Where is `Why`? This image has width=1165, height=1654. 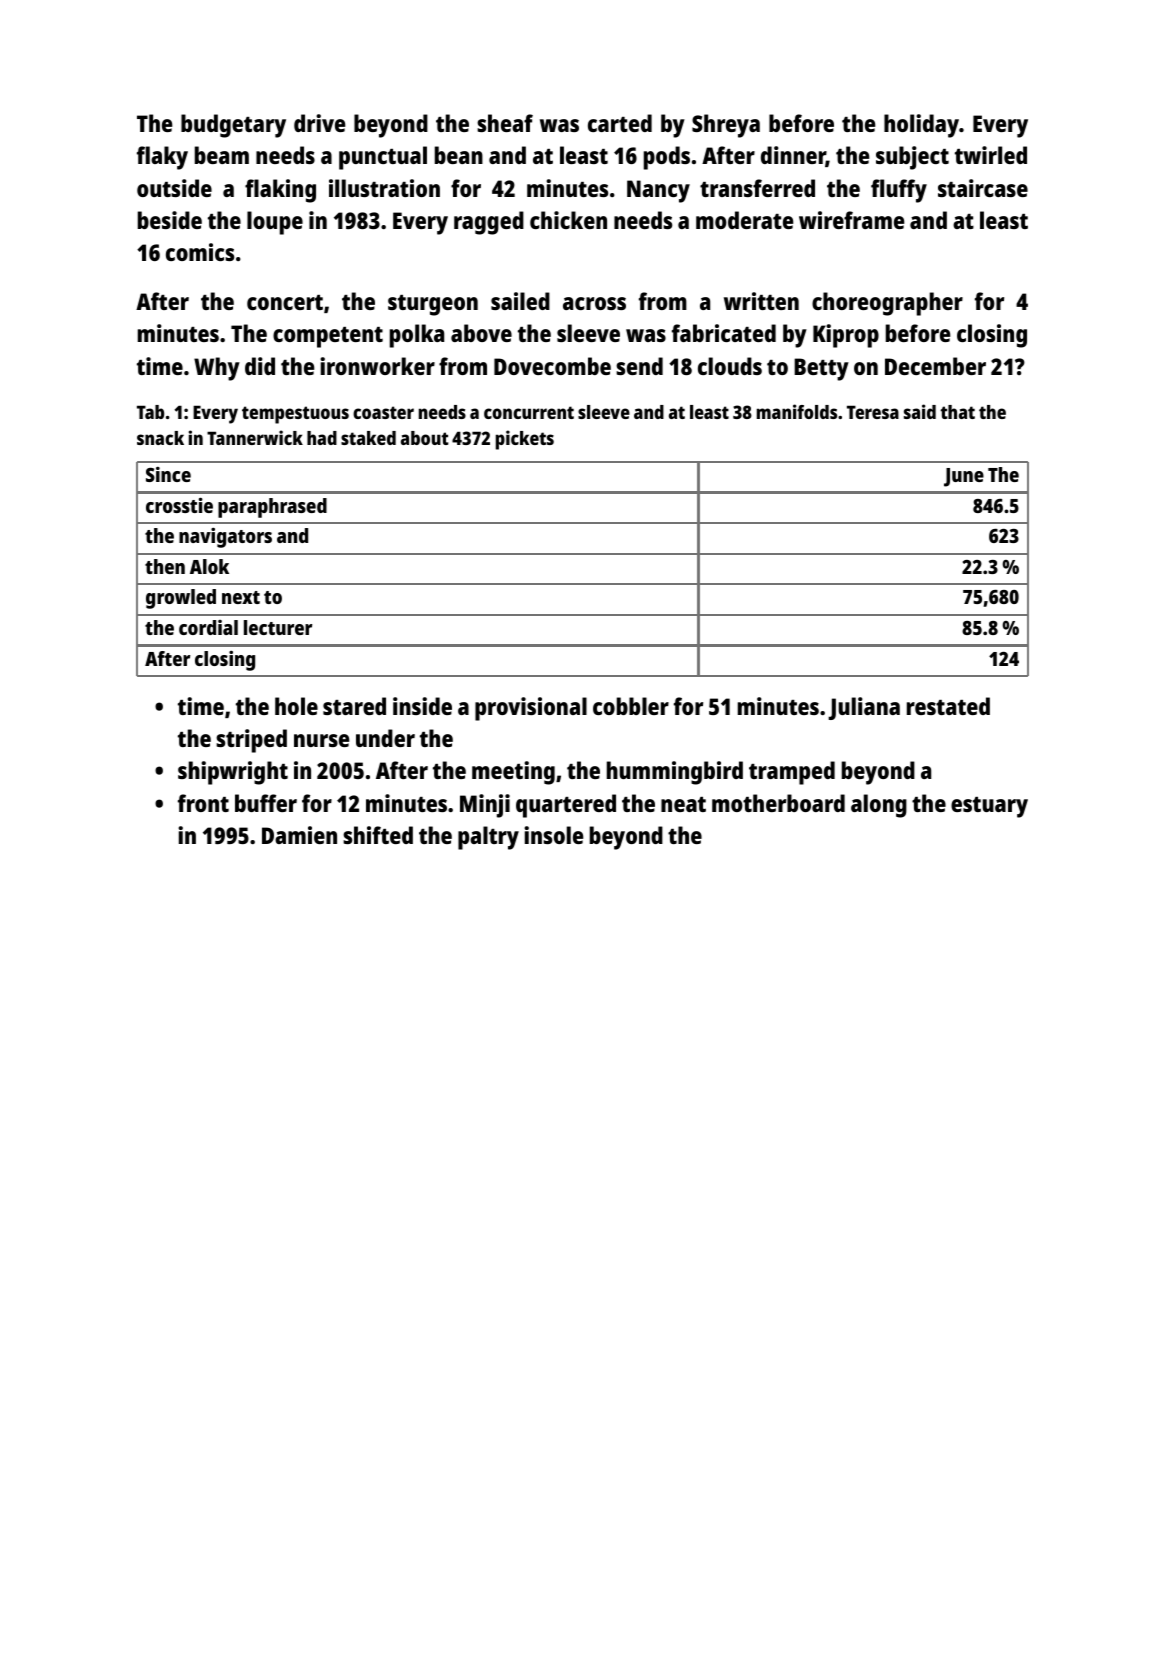 Why is located at coordinates (217, 369).
